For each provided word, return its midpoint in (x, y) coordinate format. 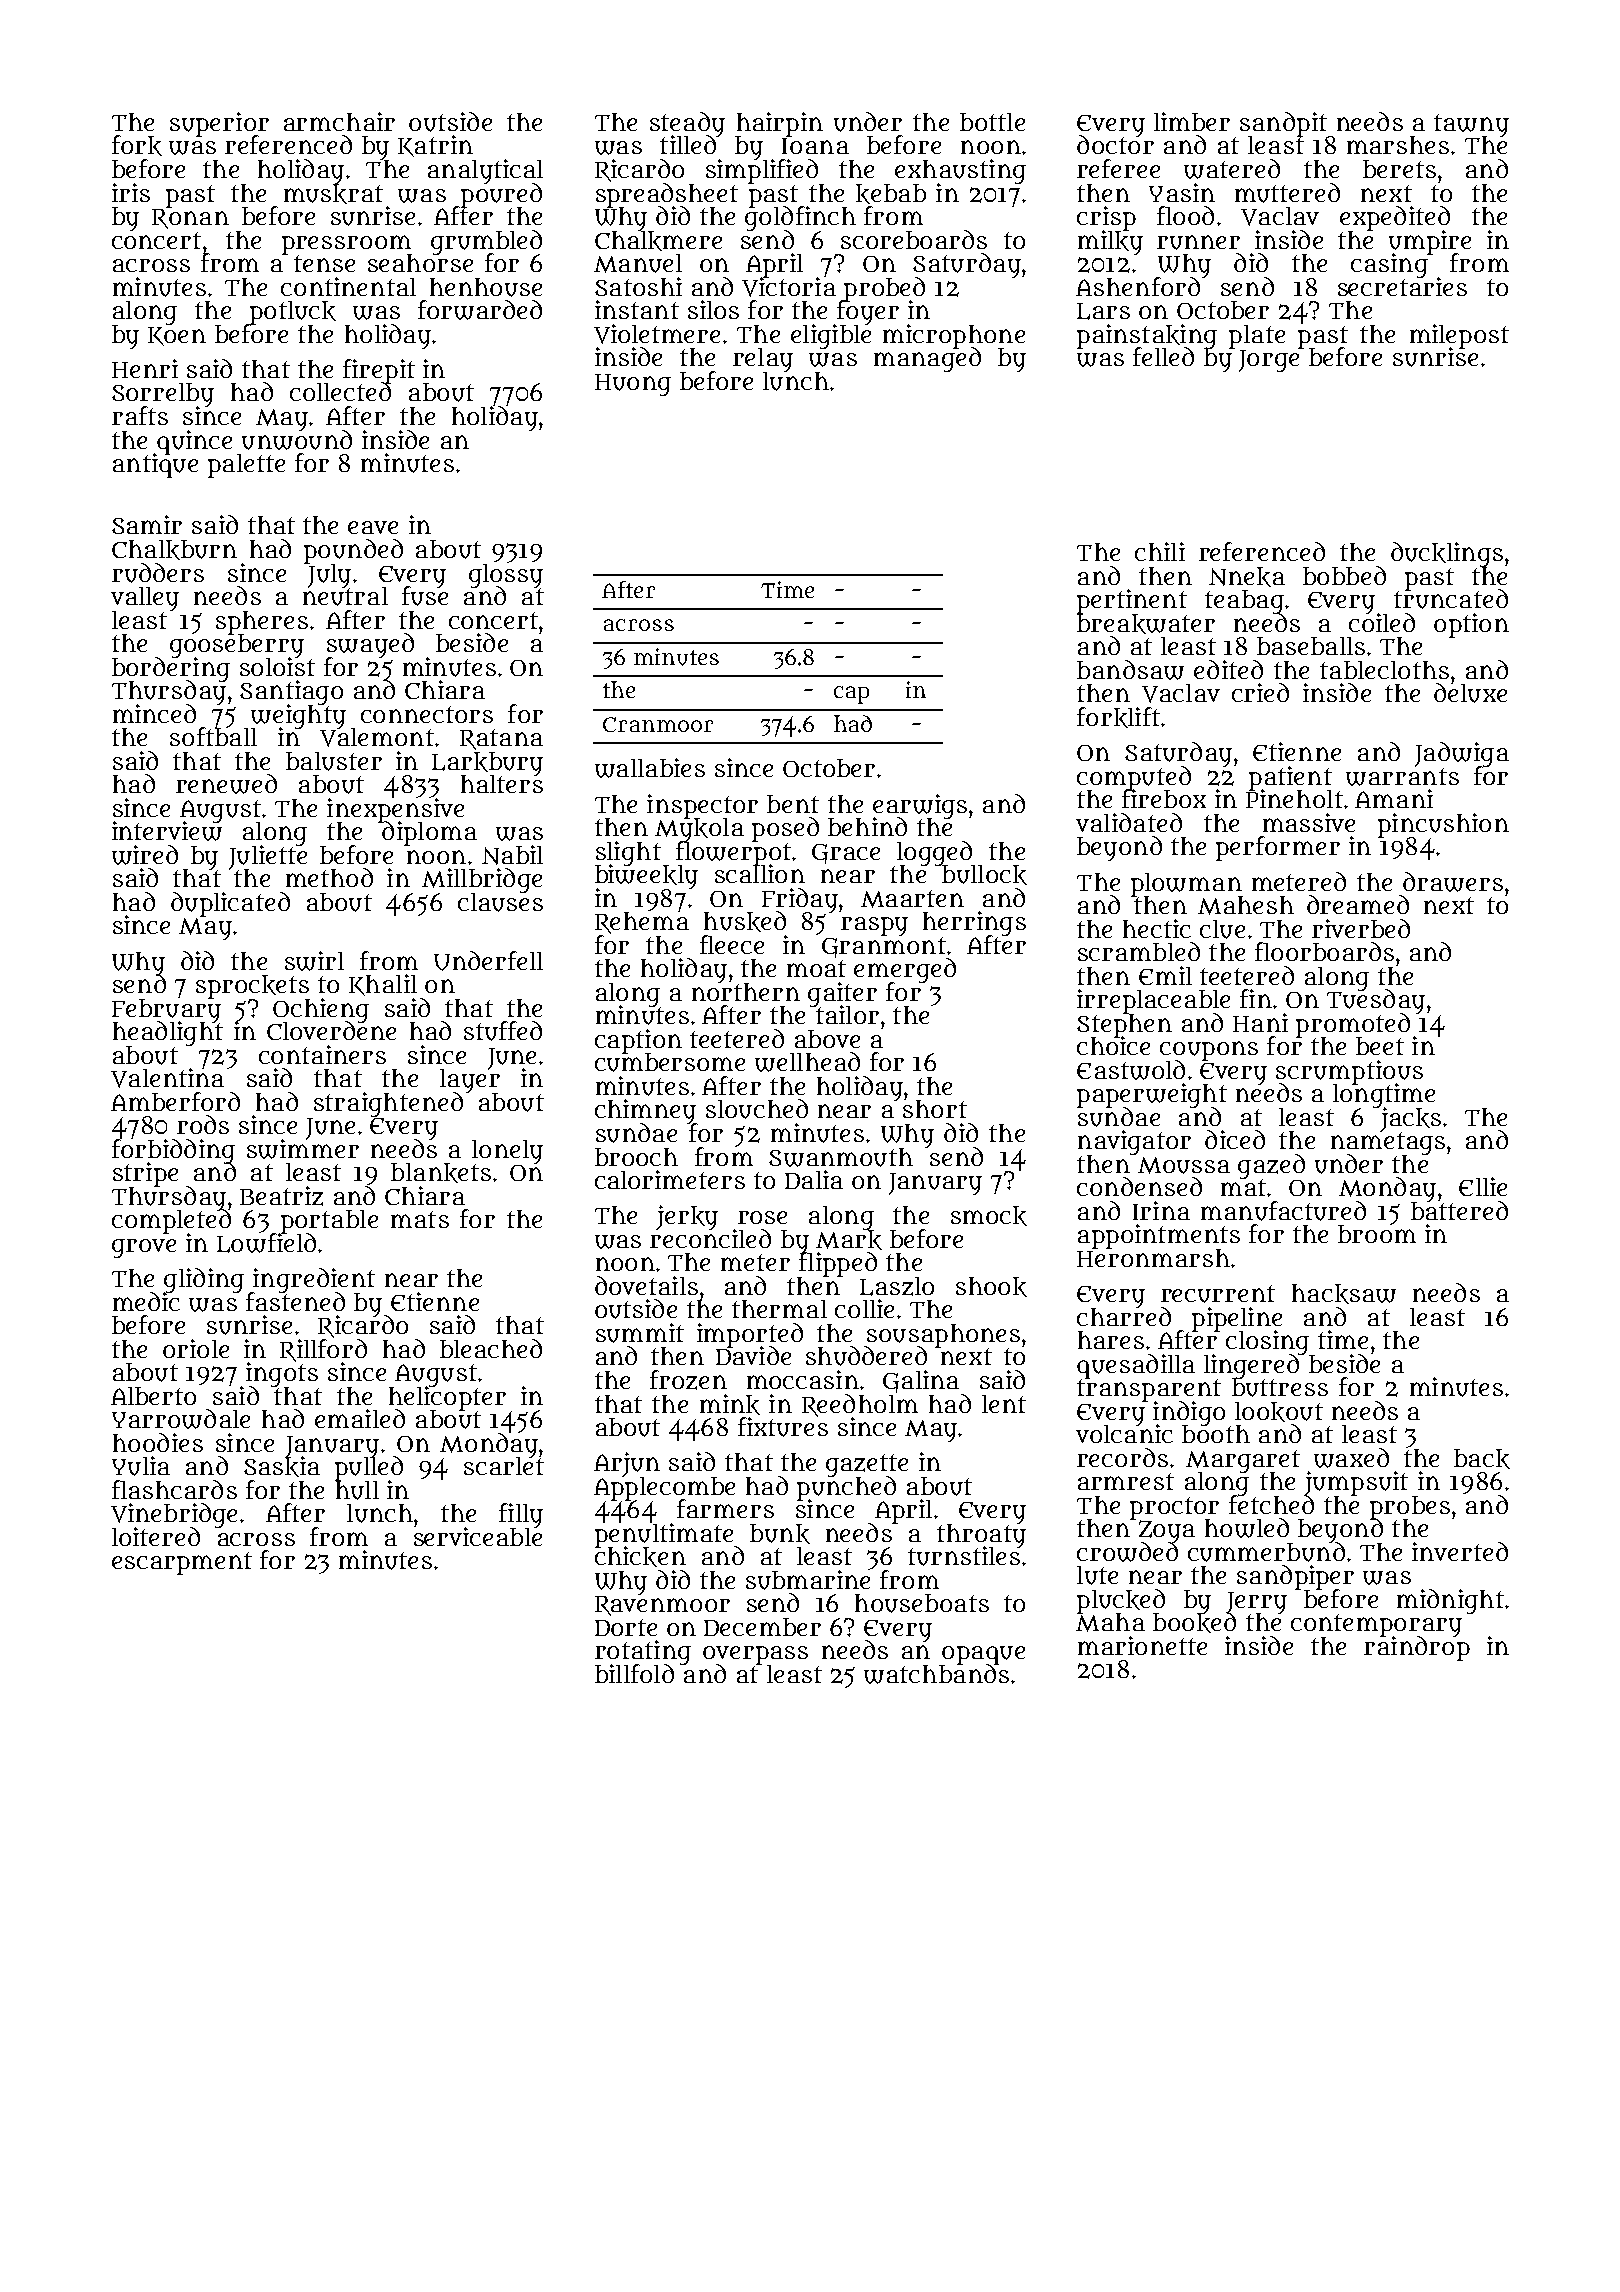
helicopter (447, 1398)
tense (324, 263)
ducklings (1447, 554)
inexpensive (395, 810)
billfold (634, 1673)
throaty (981, 1535)
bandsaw (1130, 670)
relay (763, 360)
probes (1410, 1507)
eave (373, 527)
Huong (633, 385)
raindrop (1417, 1649)
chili (1160, 551)
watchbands (936, 1674)
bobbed (1344, 575)
